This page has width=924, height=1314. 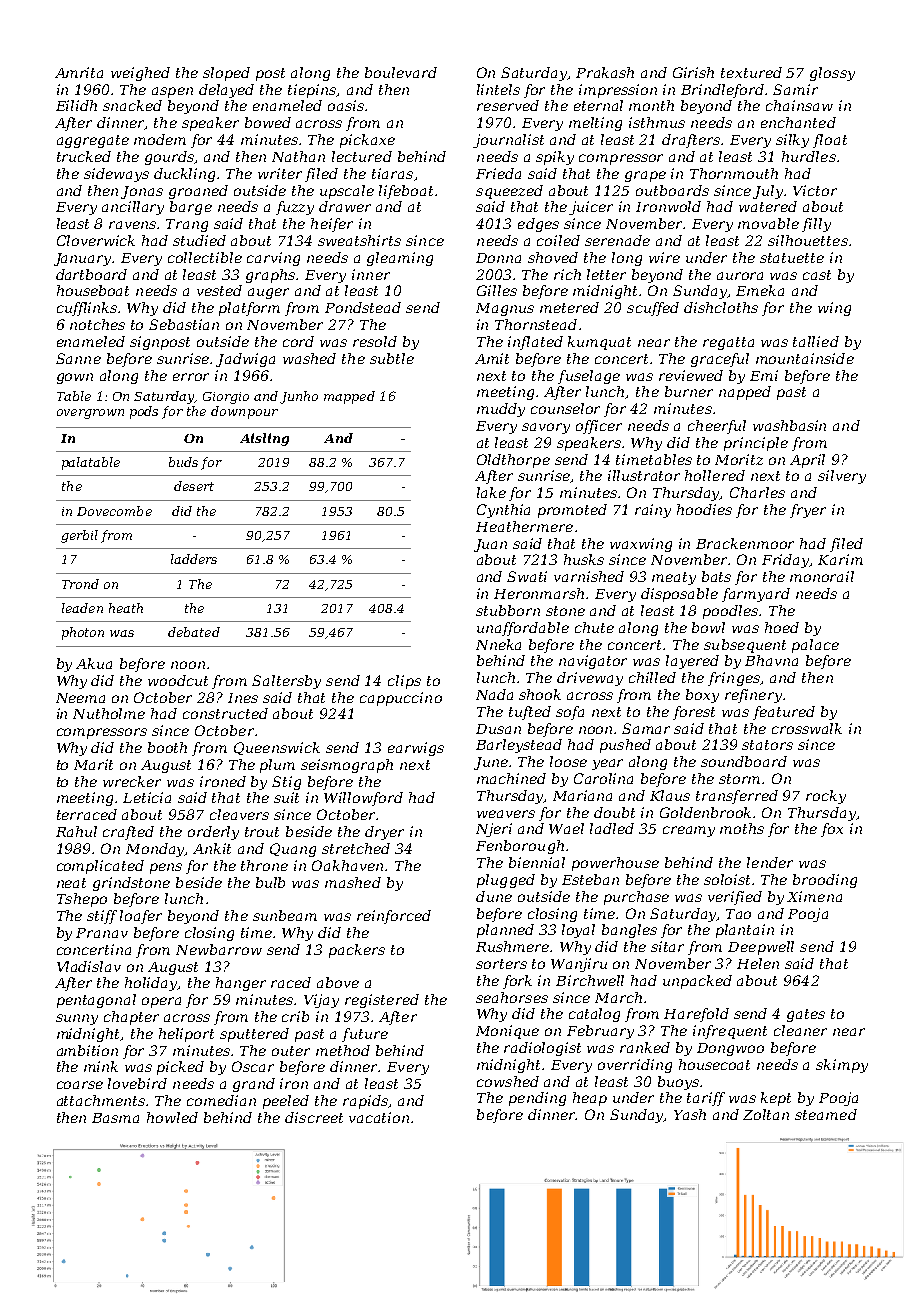 I want to click on subtle, so click(x=392, y=358).
